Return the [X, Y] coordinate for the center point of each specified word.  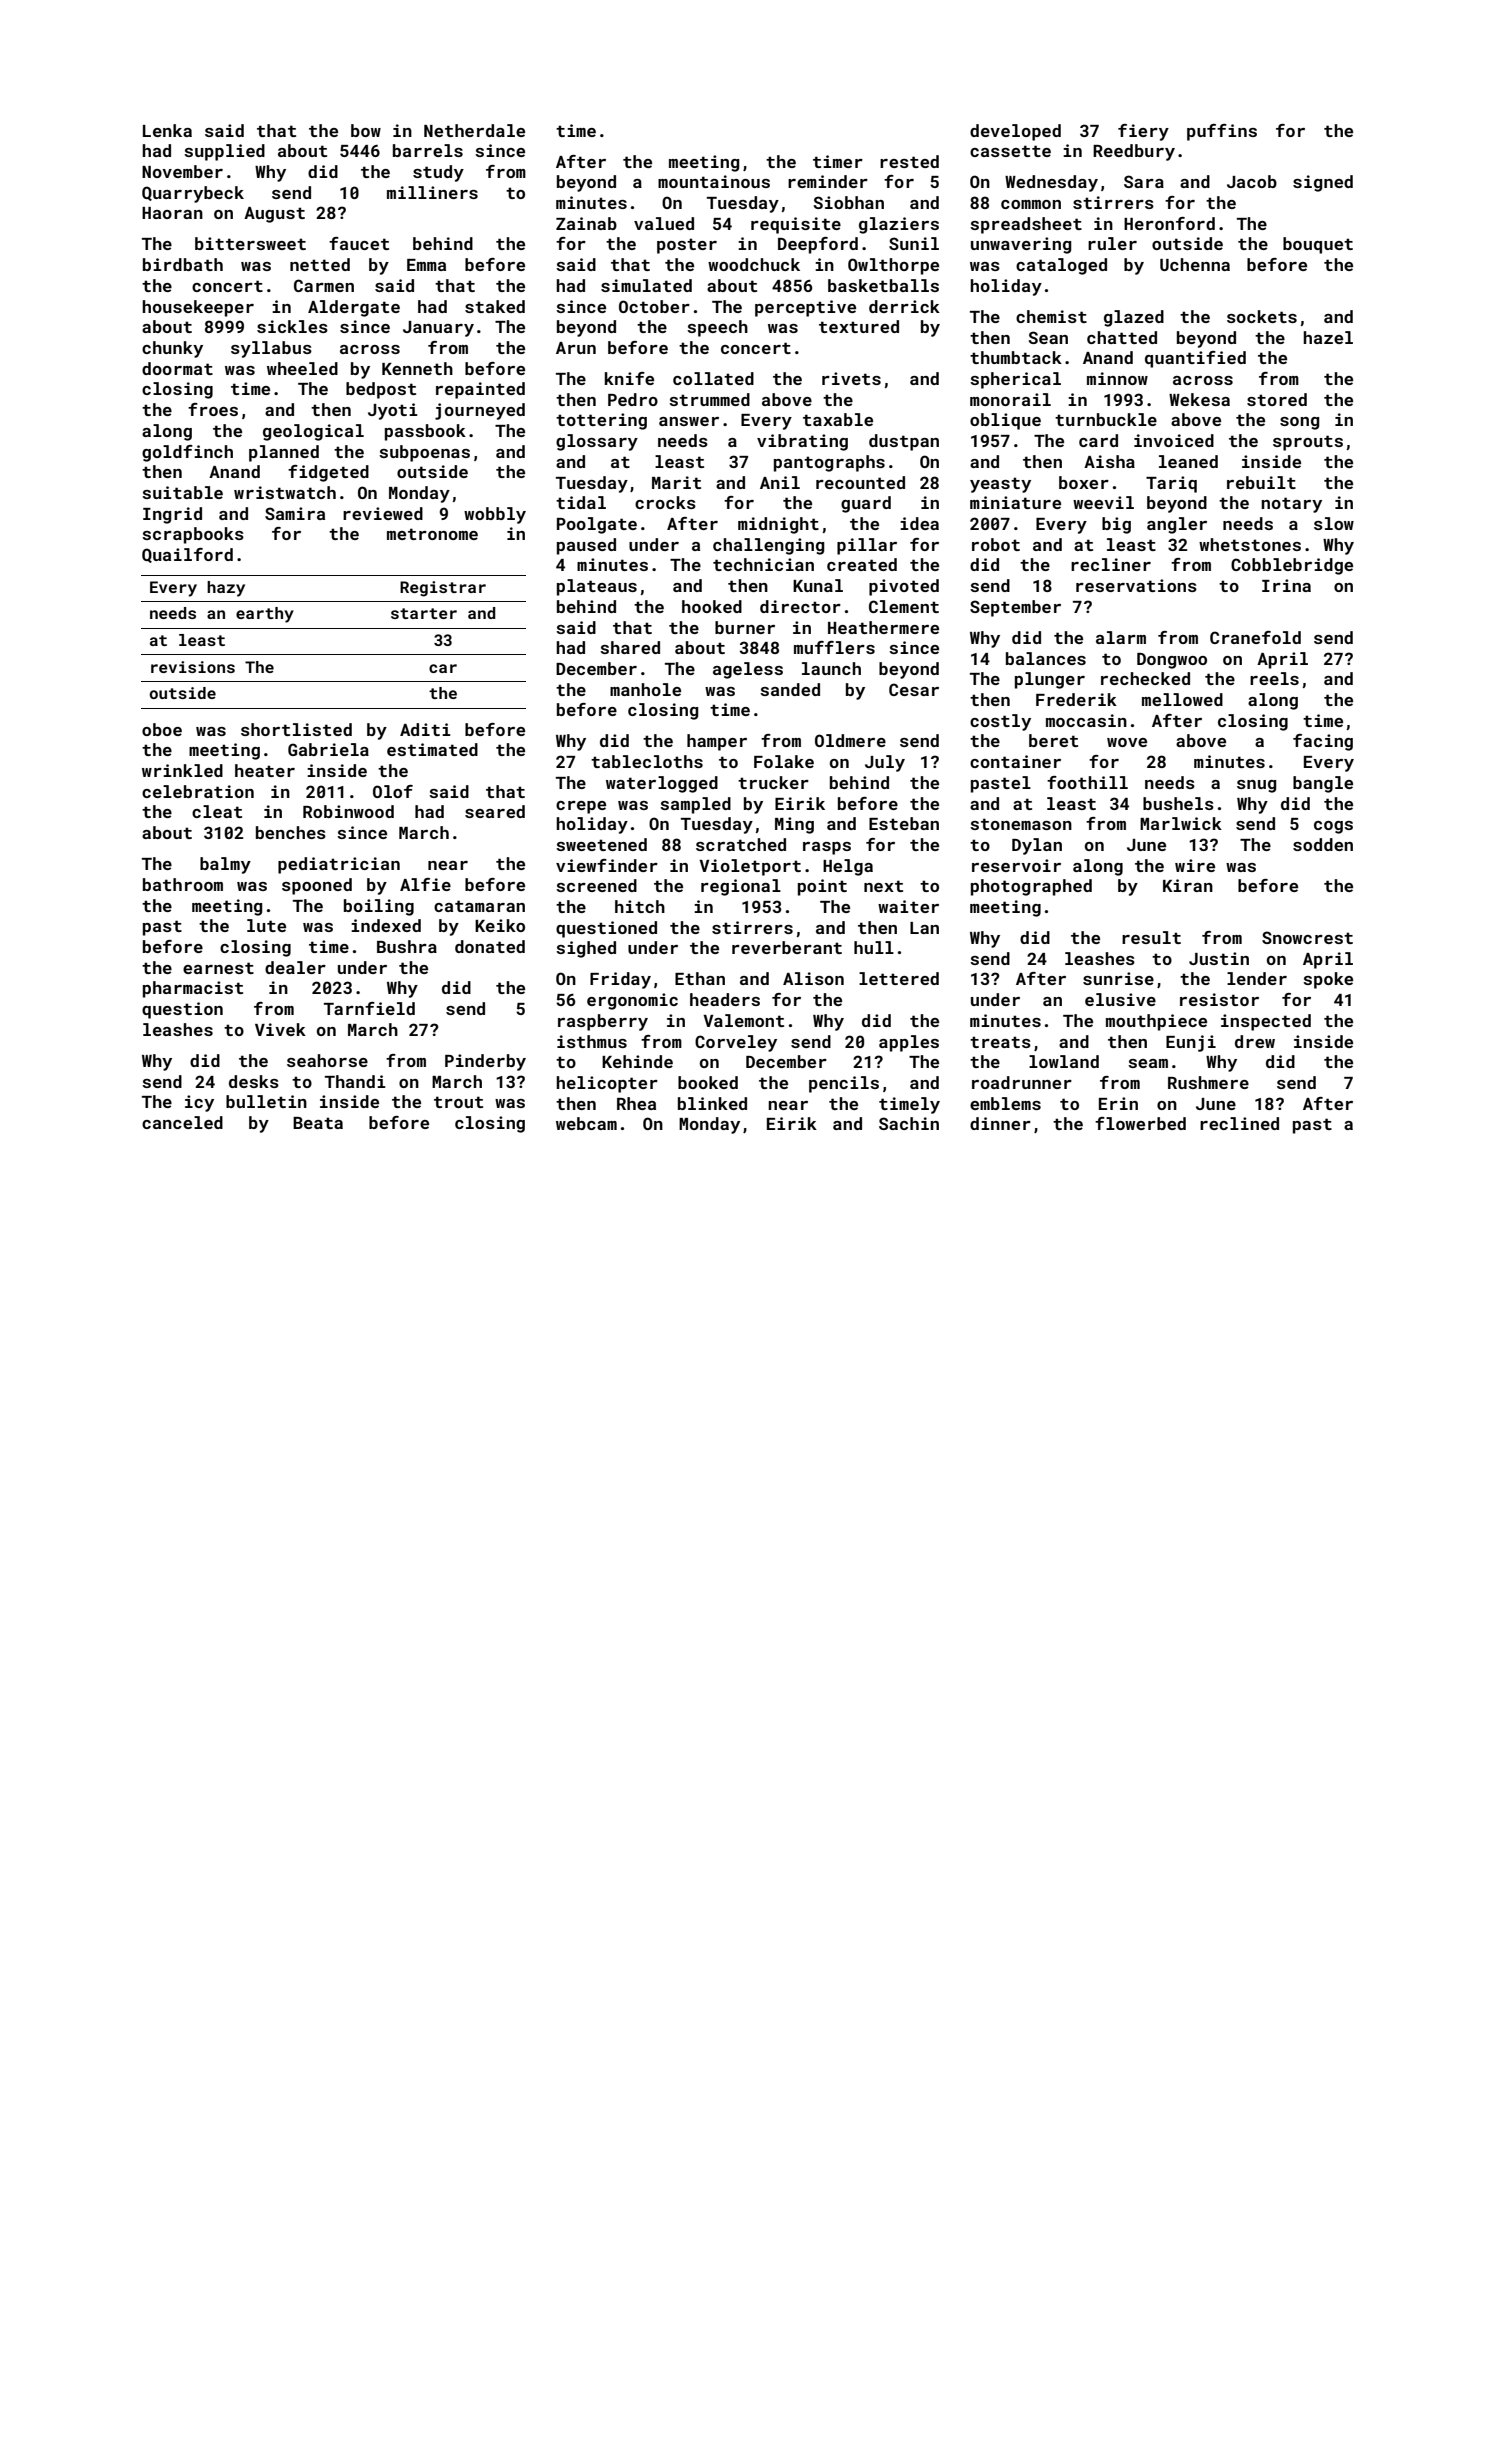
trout [458, 1102]
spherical [1015, 380]
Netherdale [474, 130]
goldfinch [187, 453]
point [822, 887]
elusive [1120, 999]
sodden [1323, 844]
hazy [226, 589]
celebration [198, 791]
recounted [860, 482]
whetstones [1250, 544]
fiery [1143, 132]
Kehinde [637, 1061]
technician [763, 564]
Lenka [167, 130]
